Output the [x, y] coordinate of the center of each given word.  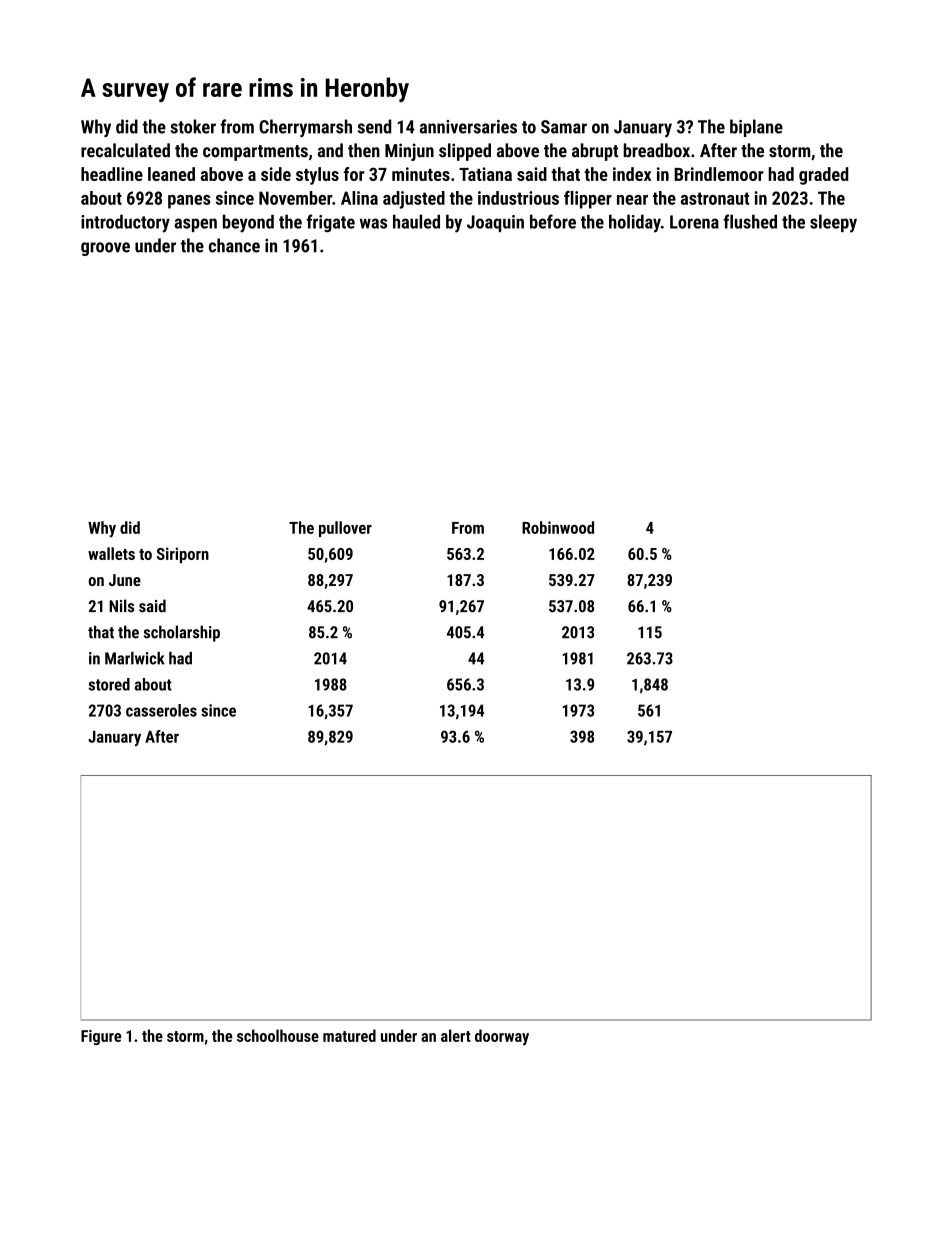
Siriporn [183, 555]
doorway [502, 1037]
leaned [171, 174]
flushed [750, 221]
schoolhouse [278, 1035]
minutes [421, 174]
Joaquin [495, 223]
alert [456, 1035]
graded [823, 176]
